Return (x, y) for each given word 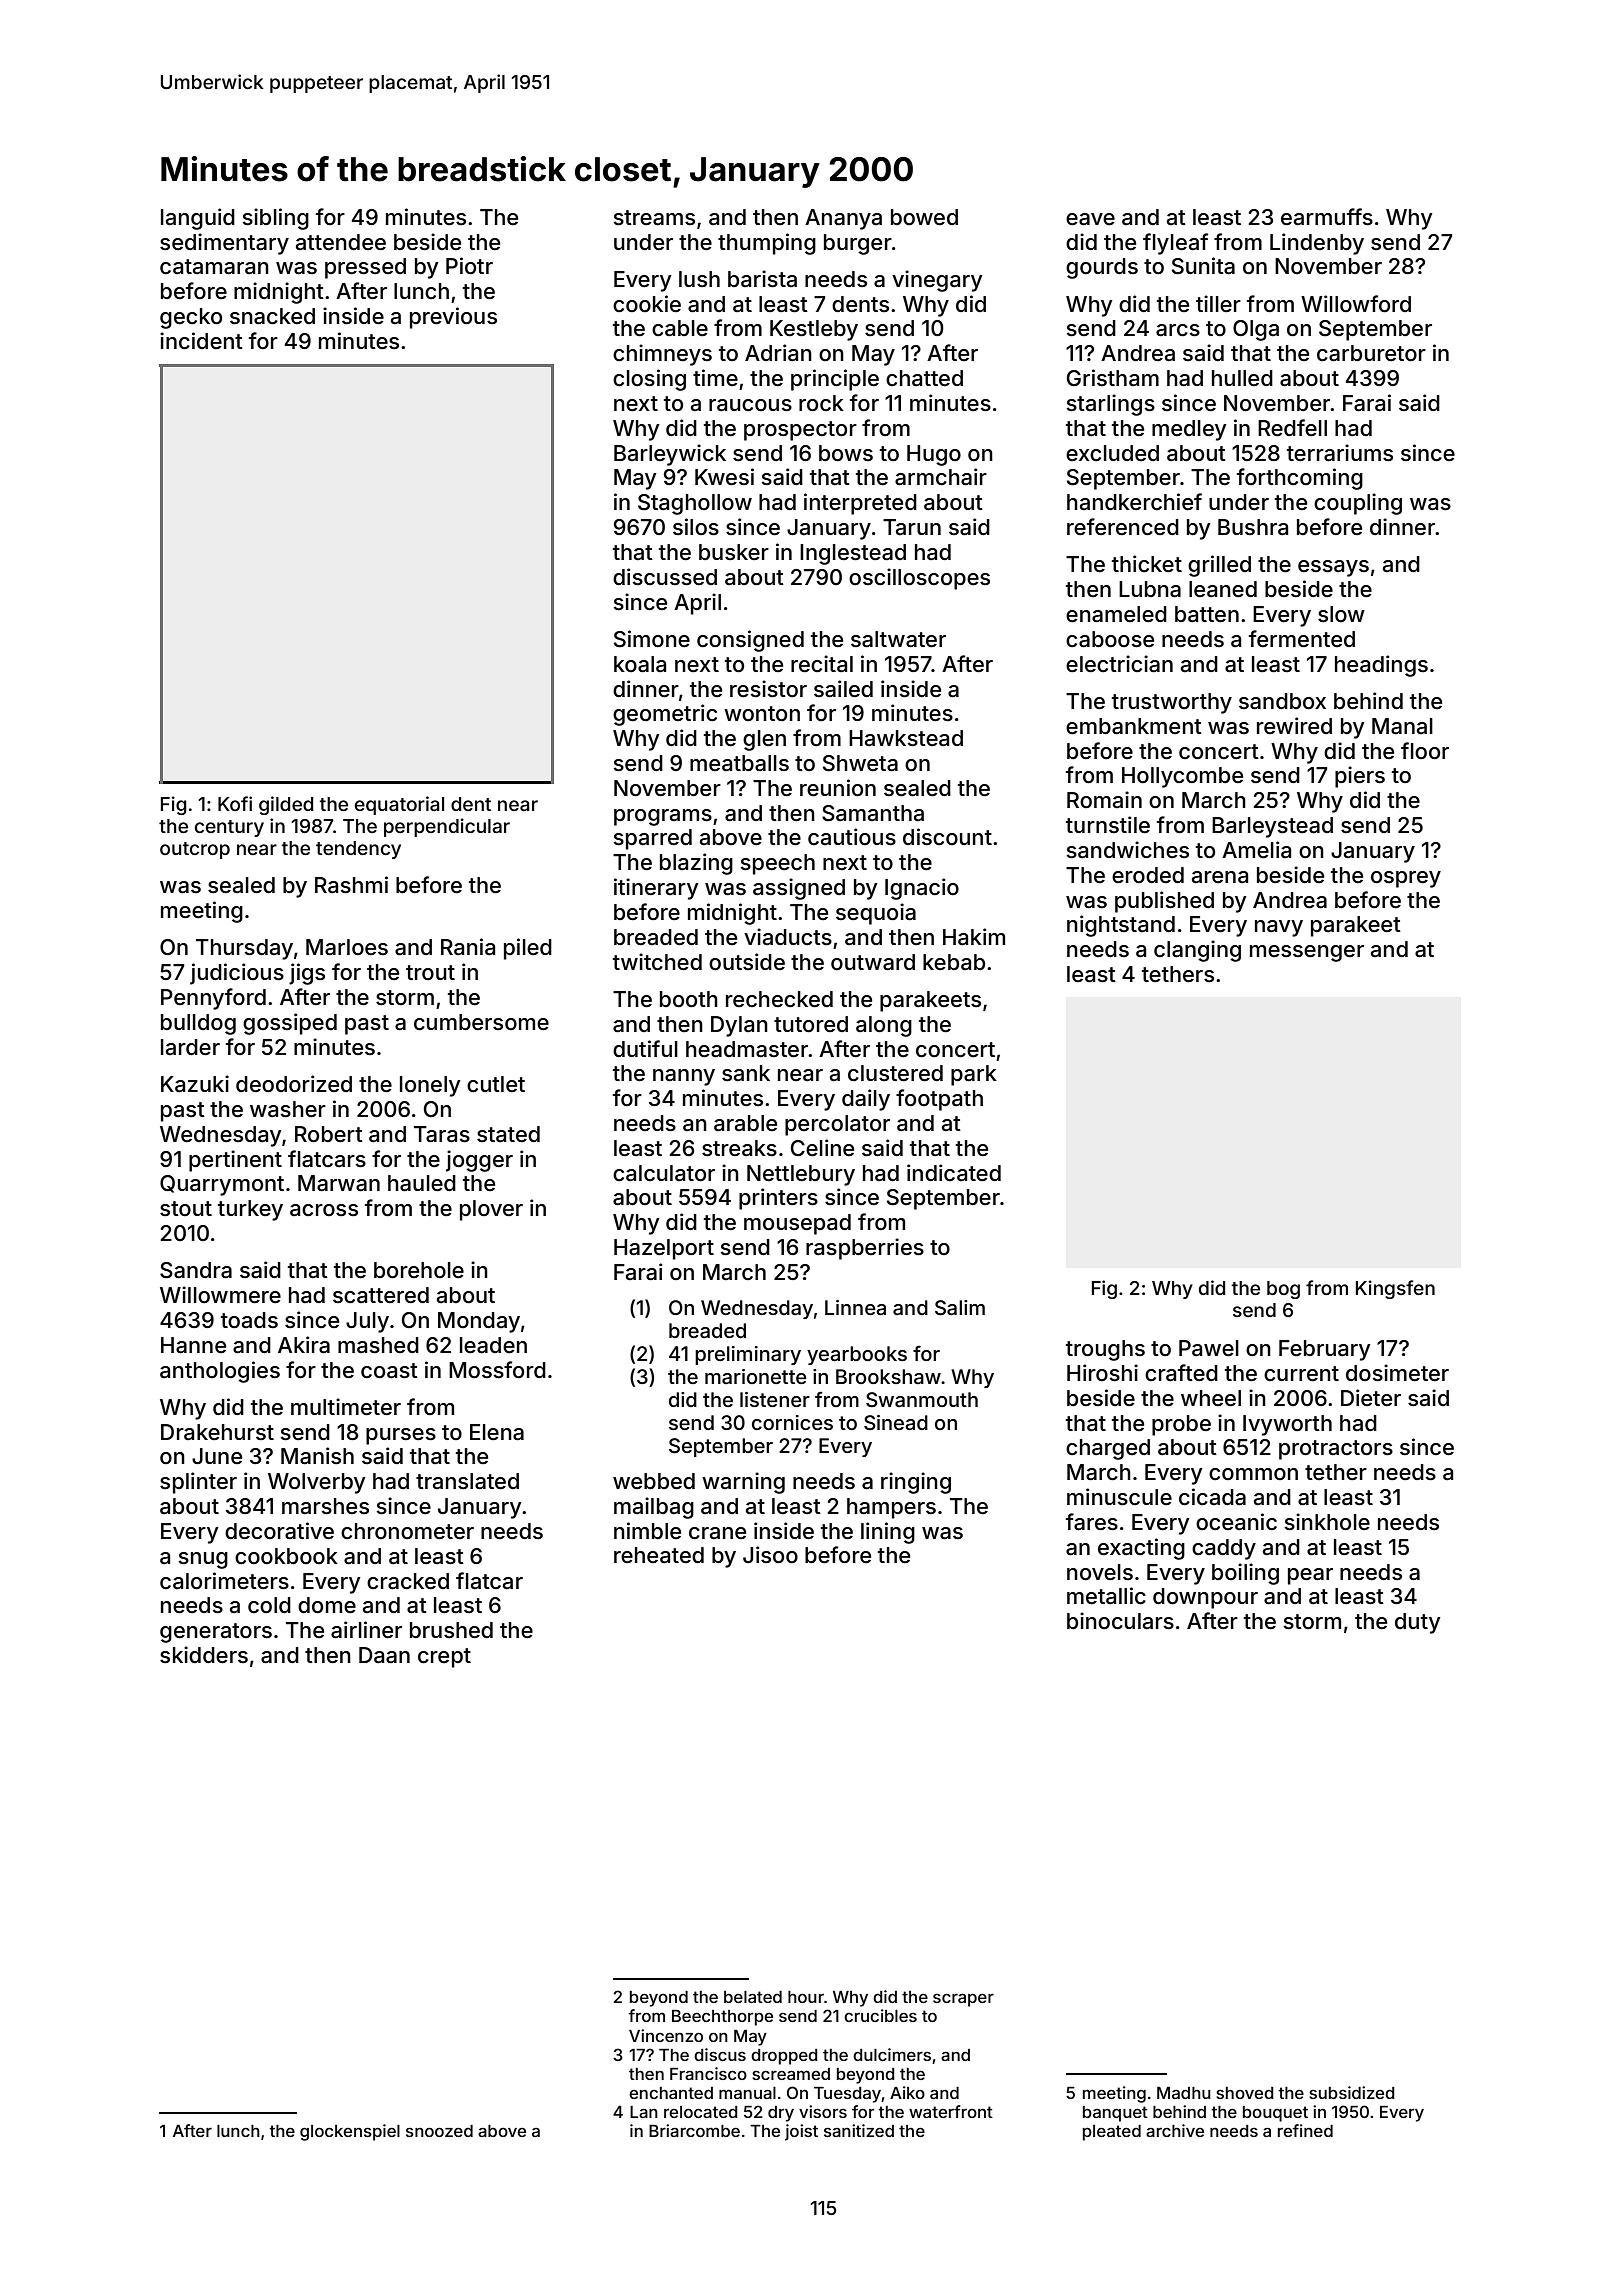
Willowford (1356, 304)
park (974, 1075)
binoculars (1120, 1621)
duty (1418, 1623)
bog (1283, 1290)
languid (198, 219)
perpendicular (447, 827)
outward (873, 962)
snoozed (439, 2131)
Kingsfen (1395, 1289)
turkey (250, 1210)
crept (444, 1658)
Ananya (843, 219)
